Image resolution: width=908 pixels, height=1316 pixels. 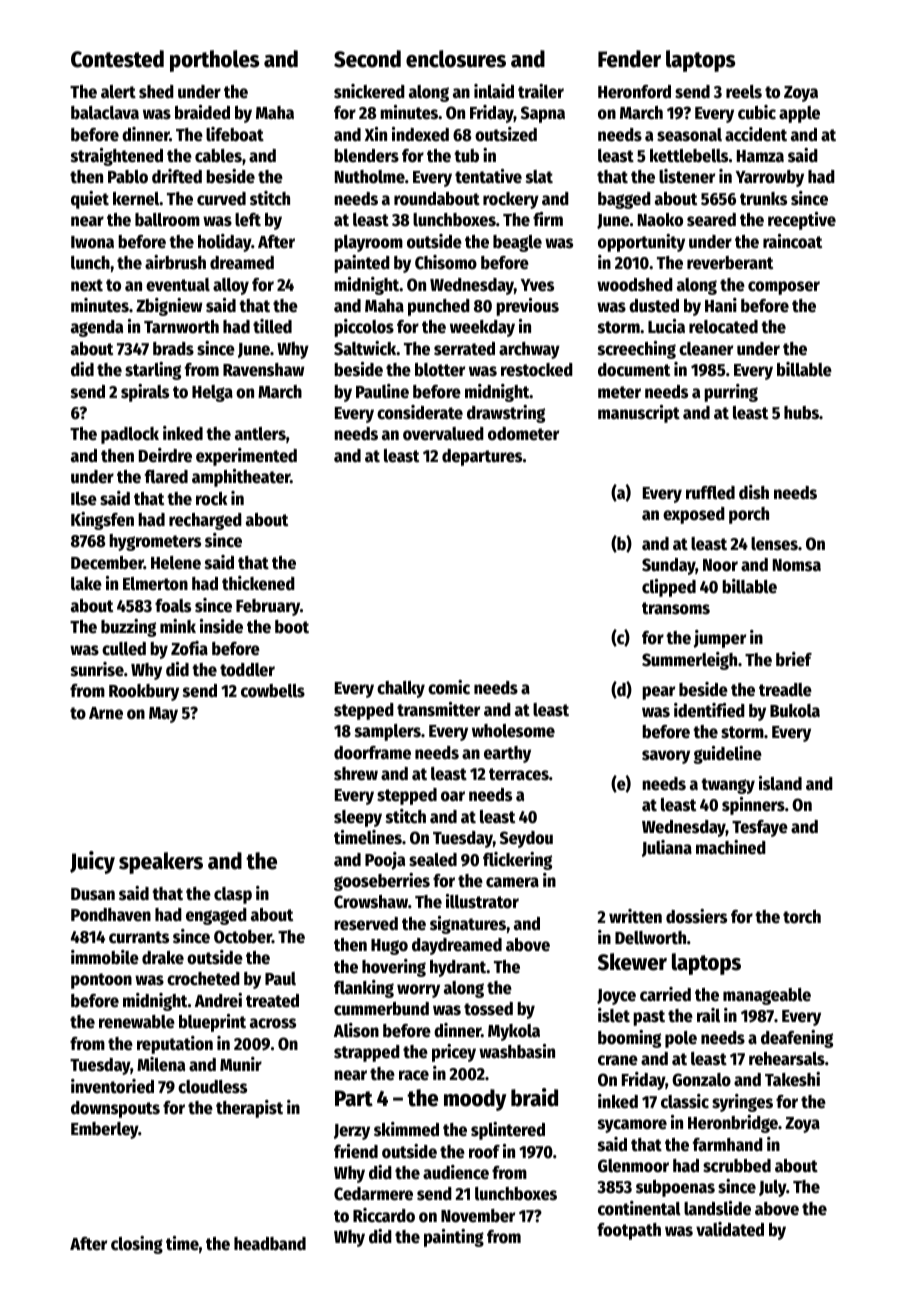 I want to click on overvalued, so click(x=443, y=434).
